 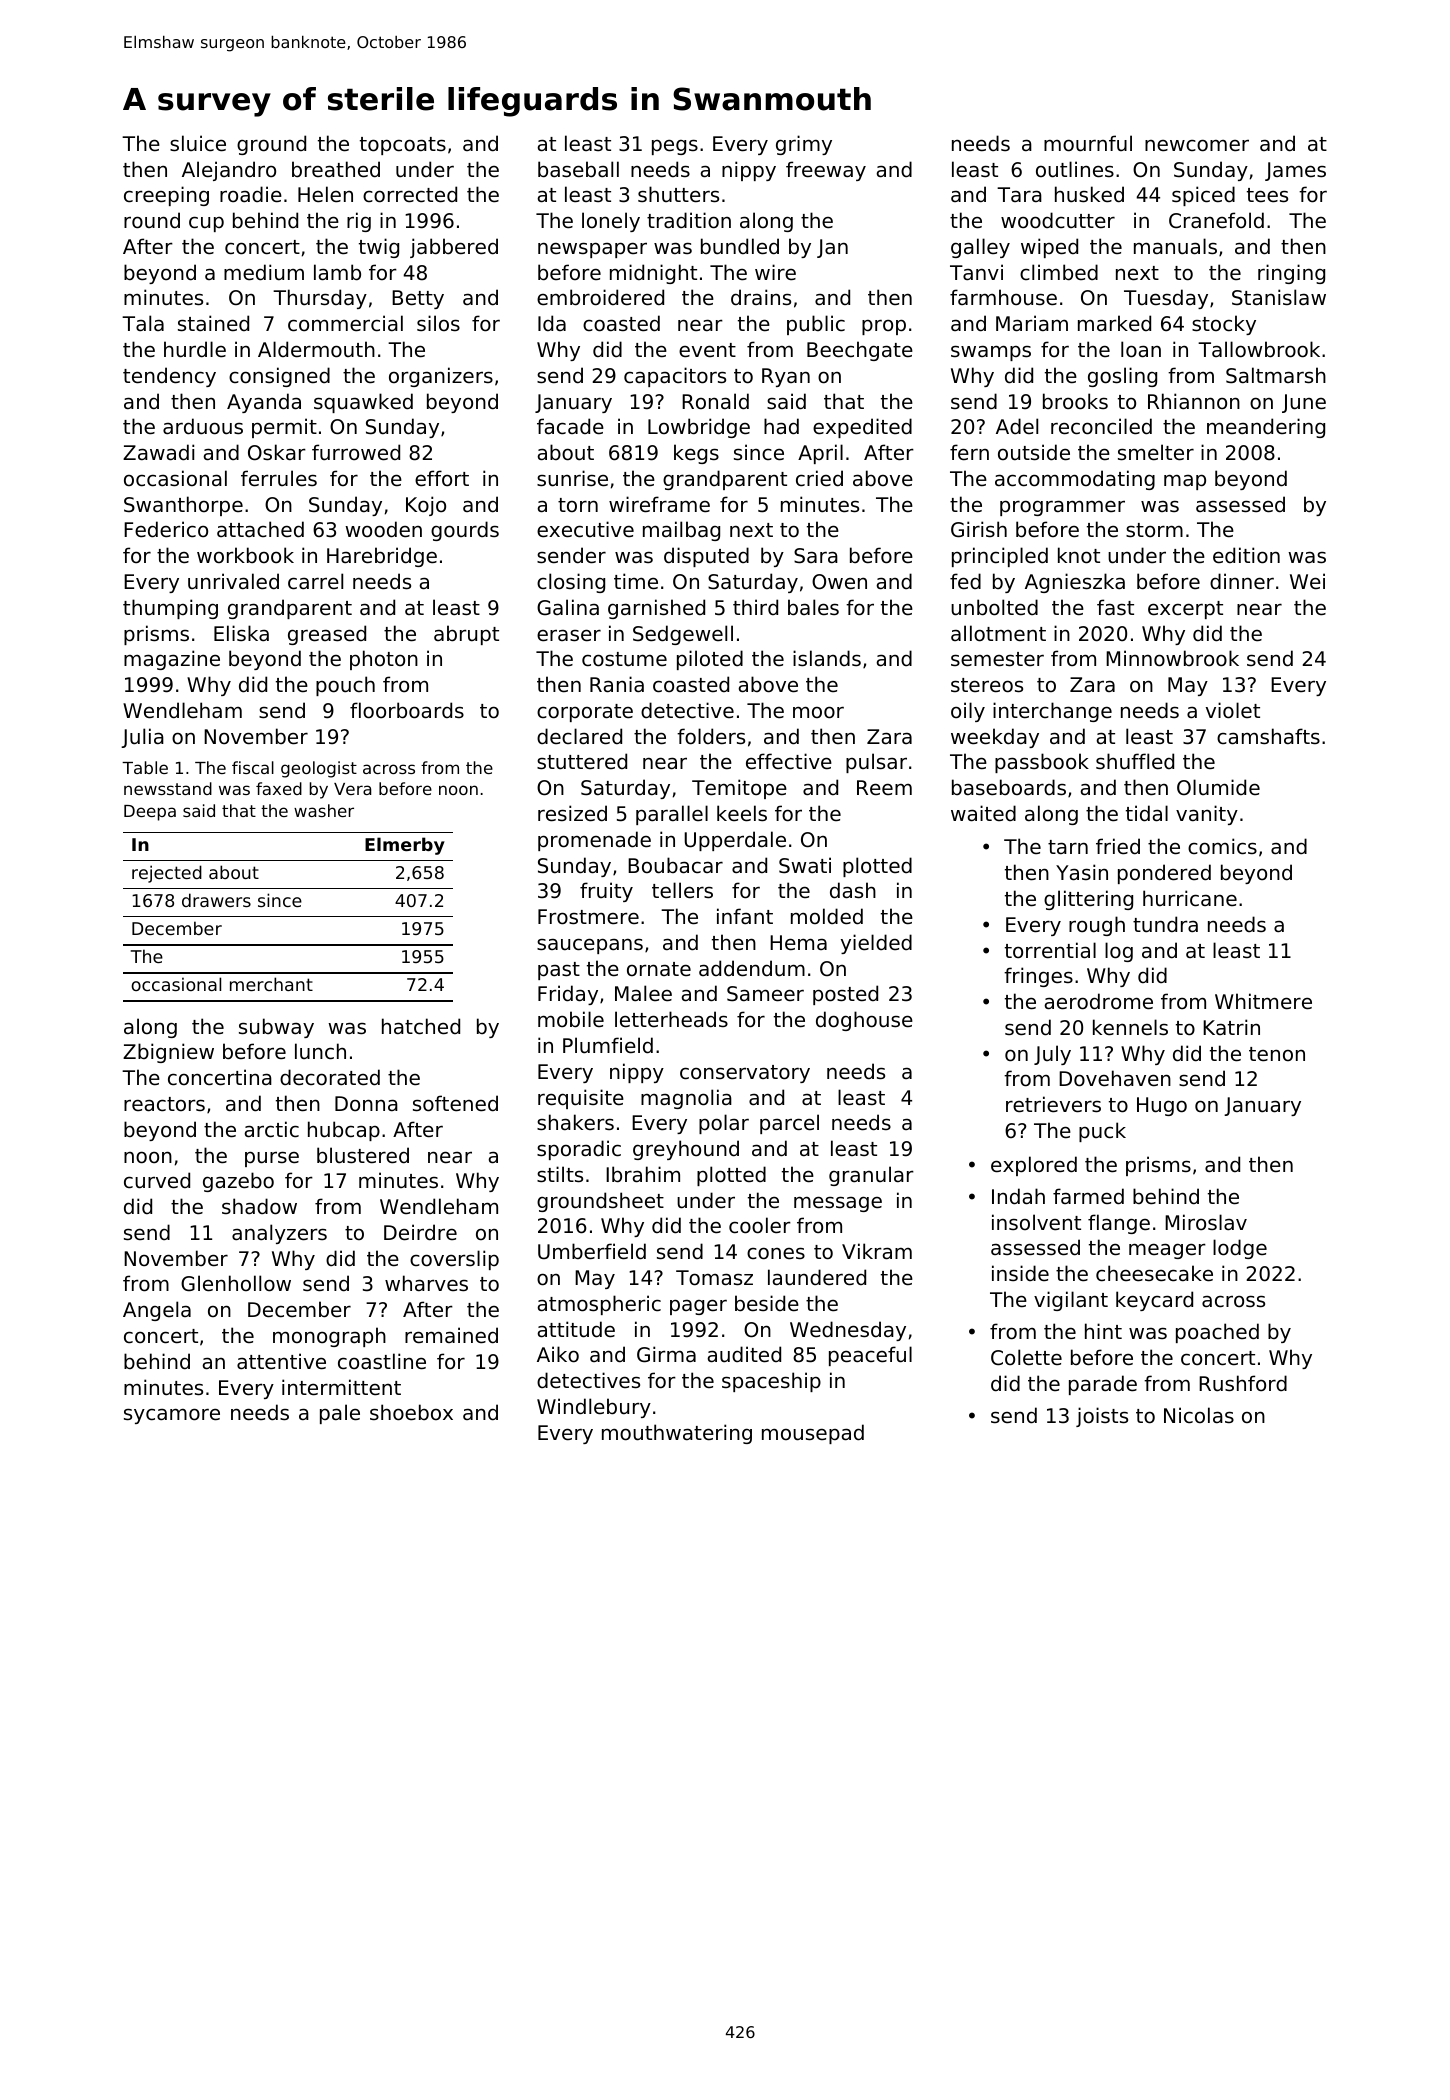 What do you see at coordinates (1053, 1104) in the document?
I see `retrievers` at bounding box center [1053, 1104].
